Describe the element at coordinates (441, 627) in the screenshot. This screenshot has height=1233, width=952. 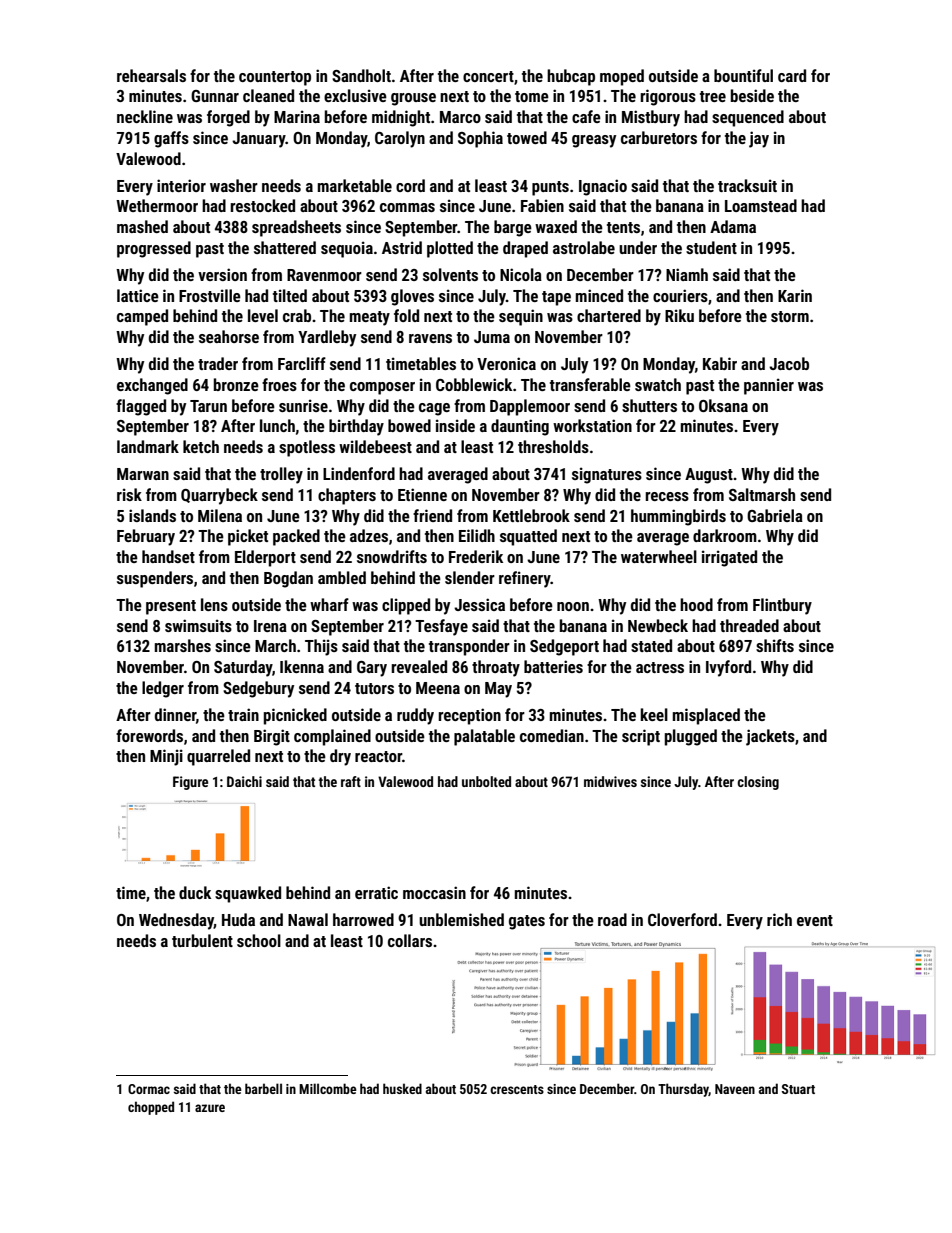
I see `Tesfaye` at that location.
